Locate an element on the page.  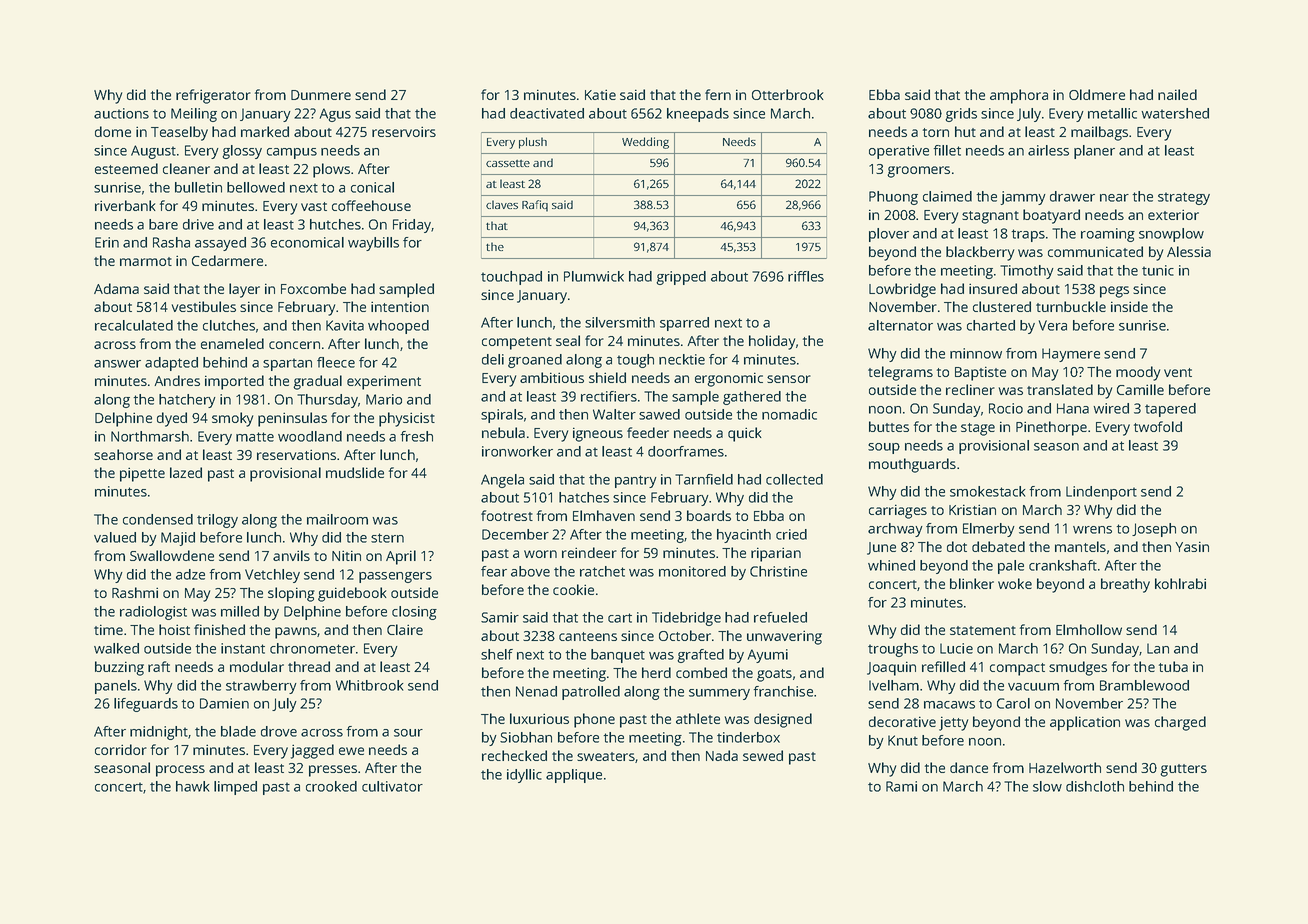
quick is located at coordinates (745, 434).
